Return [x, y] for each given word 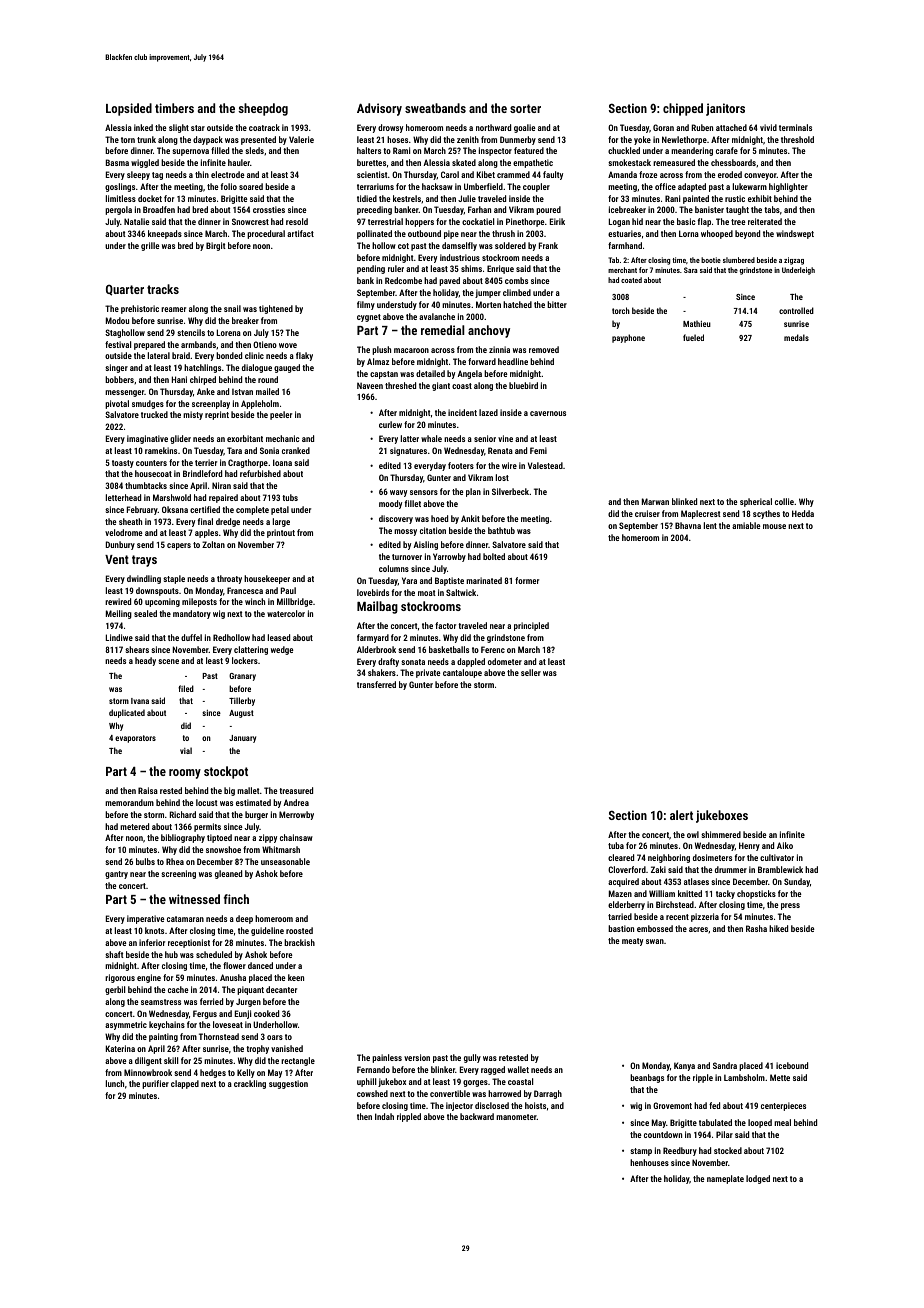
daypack [208, 140]
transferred [376, 684]
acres [698, 929]
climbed [517, 292]
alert [681, 815]
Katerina [120, 1048]
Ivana [140, 701]
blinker [443, 1069]
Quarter [125, 290]
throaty [229, 579]
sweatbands [435, 108]
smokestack [629, 162]
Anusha [233, 977]
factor [445, 625]
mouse [774, 526]
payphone [628, 338]
